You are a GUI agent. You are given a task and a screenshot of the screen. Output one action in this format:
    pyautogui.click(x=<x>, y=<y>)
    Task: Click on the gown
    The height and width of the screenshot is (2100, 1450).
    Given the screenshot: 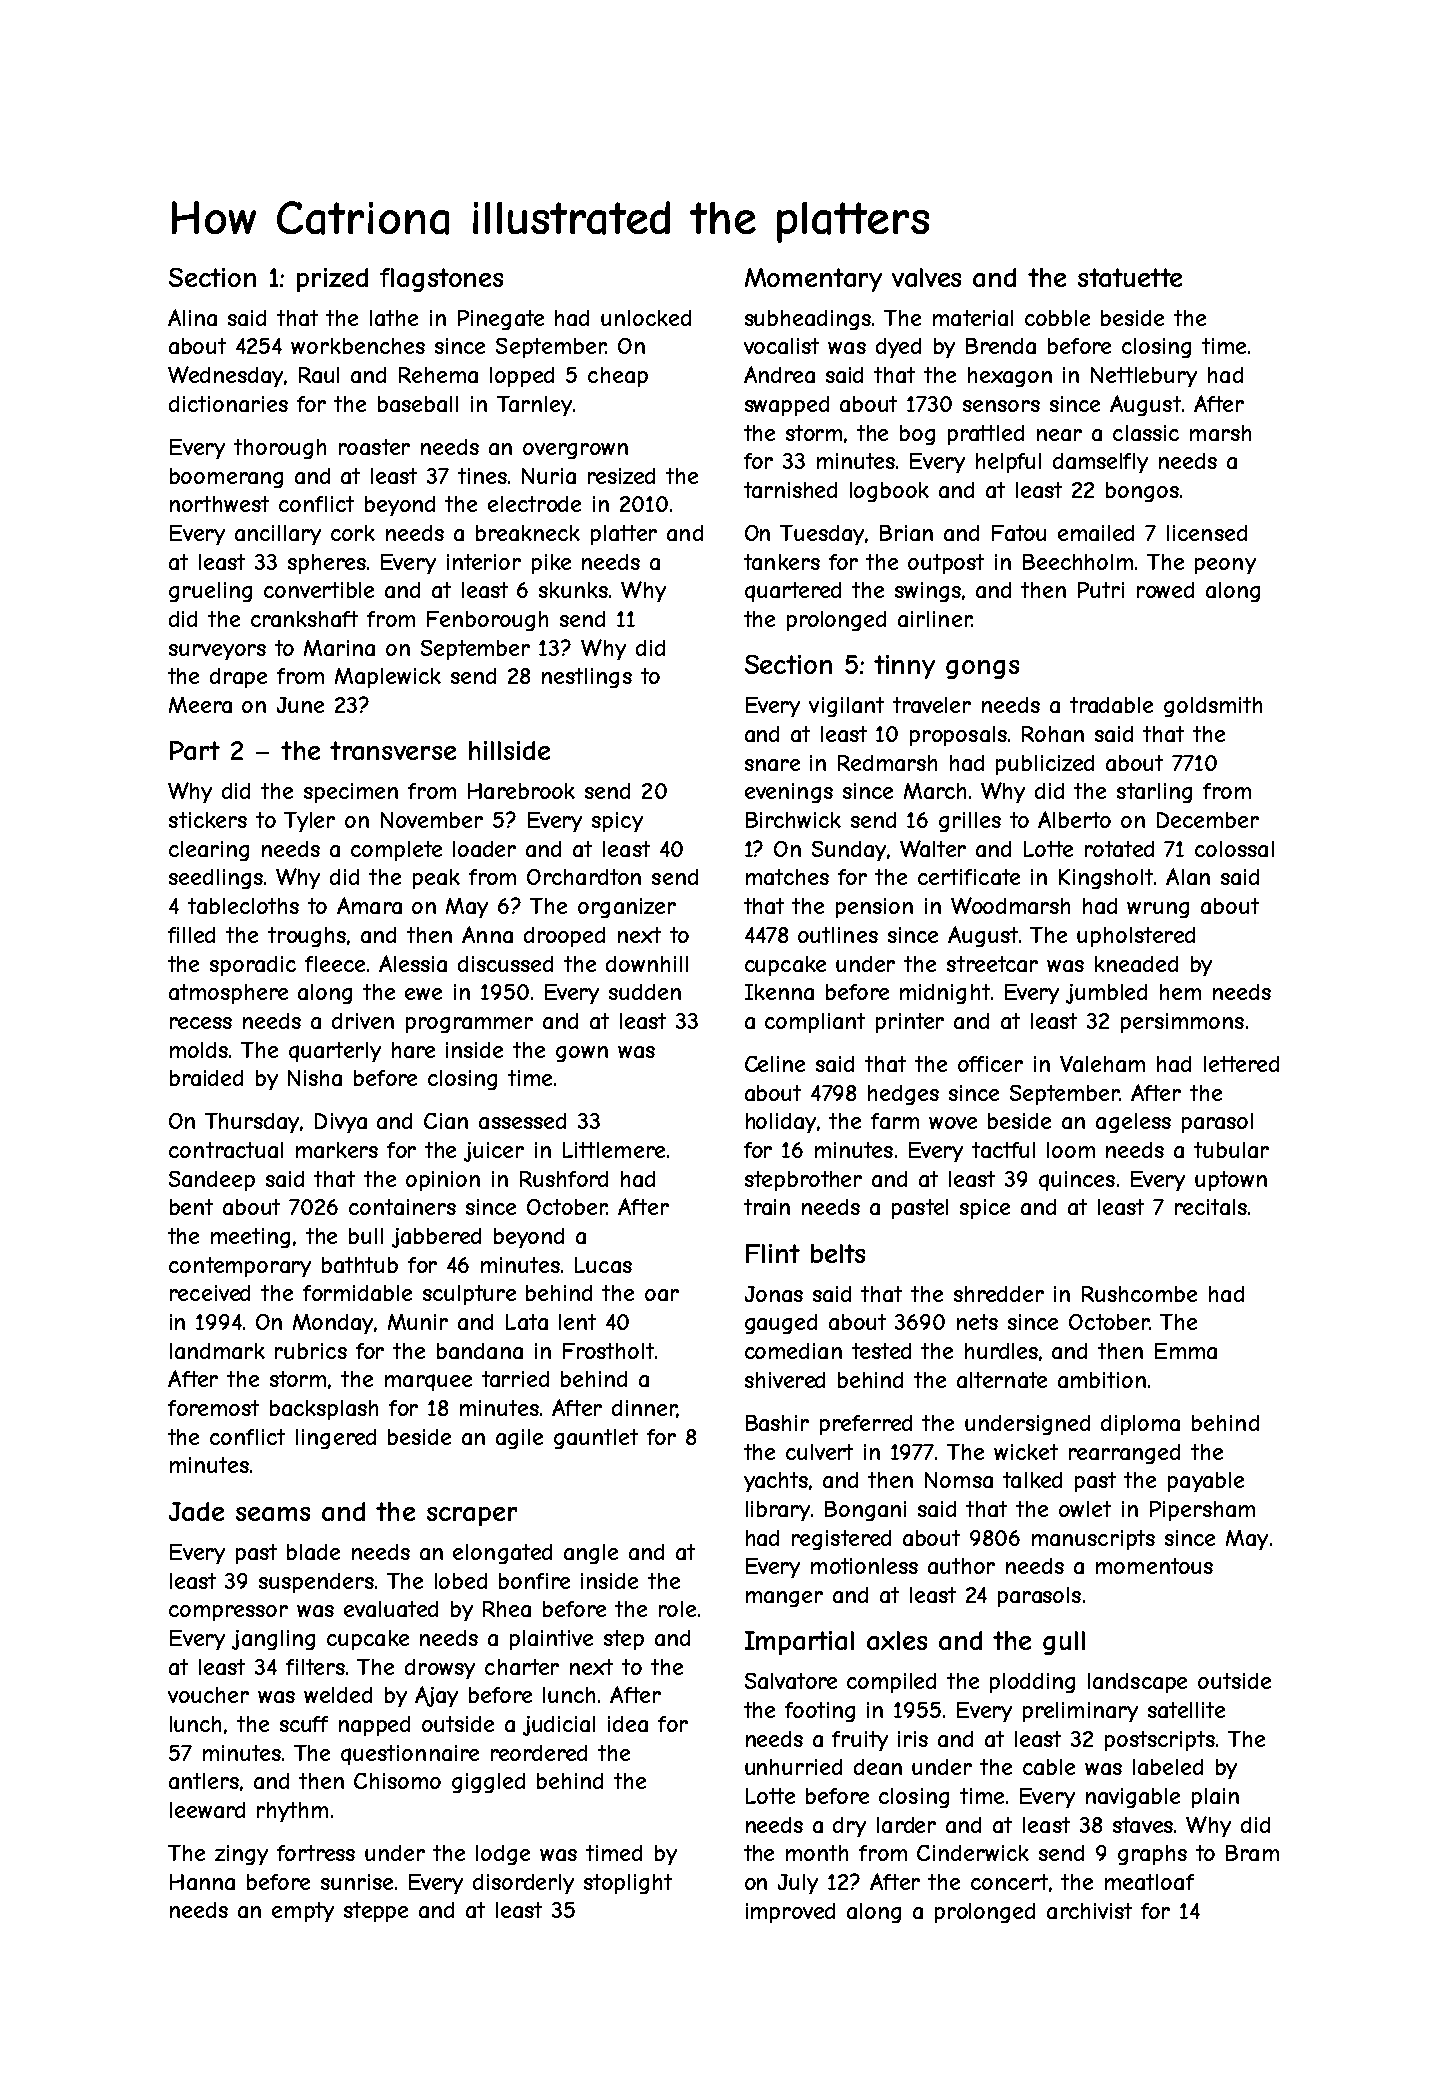 What is the action you would take?
    pyautogui.click(x=582, y=1054)
